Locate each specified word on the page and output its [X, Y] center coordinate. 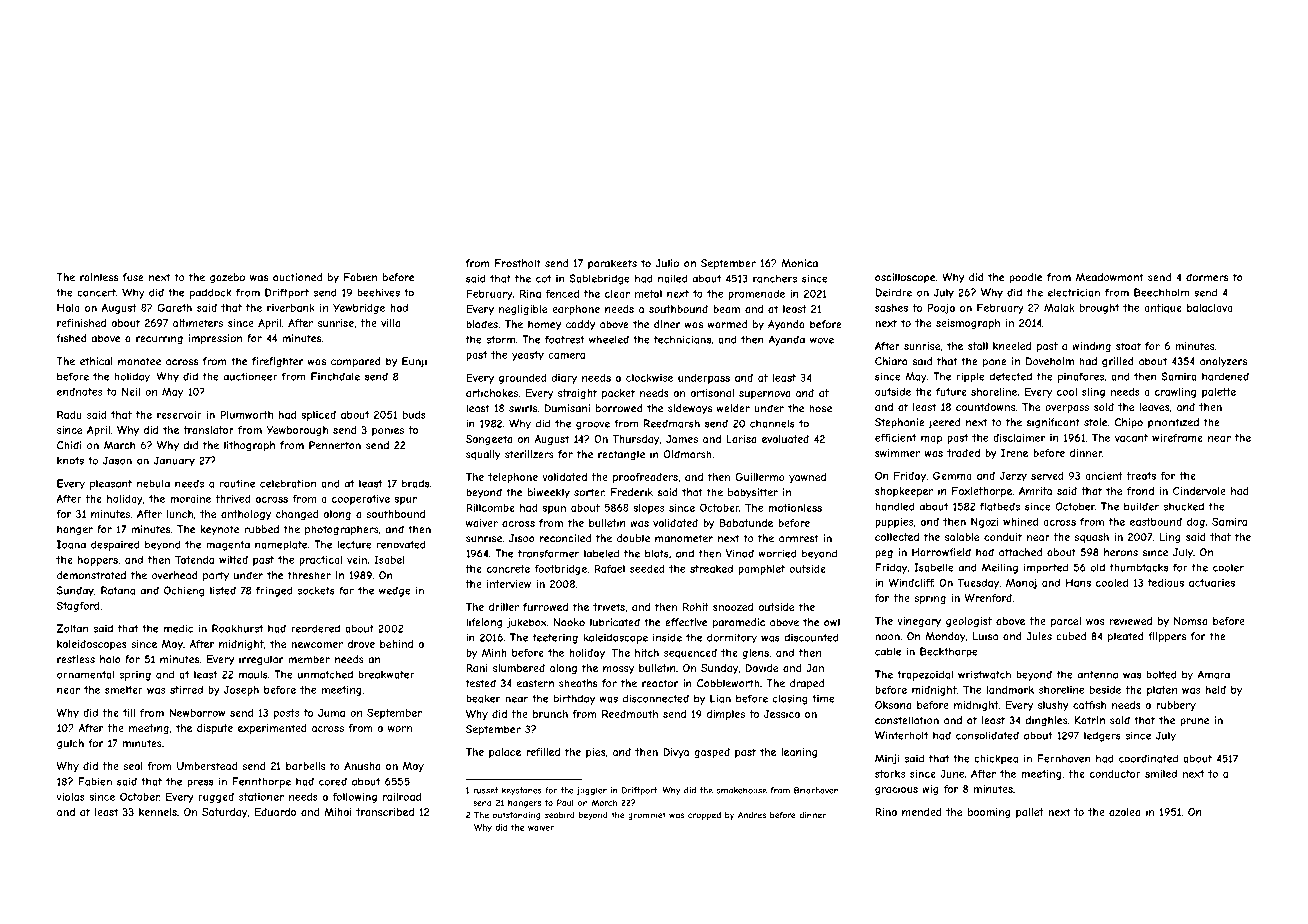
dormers [1207, 277]
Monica [799, 263]
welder [733, 408]
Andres [752, 814]
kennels [158, 812]
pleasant [111, 485]
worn [400, 729]
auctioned [297, 277]
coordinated [1148, 758]
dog [1196, 523]
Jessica [782, 714]
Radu [69, 414]
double [633, 538]
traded [963, 453]
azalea [1125, 812]
